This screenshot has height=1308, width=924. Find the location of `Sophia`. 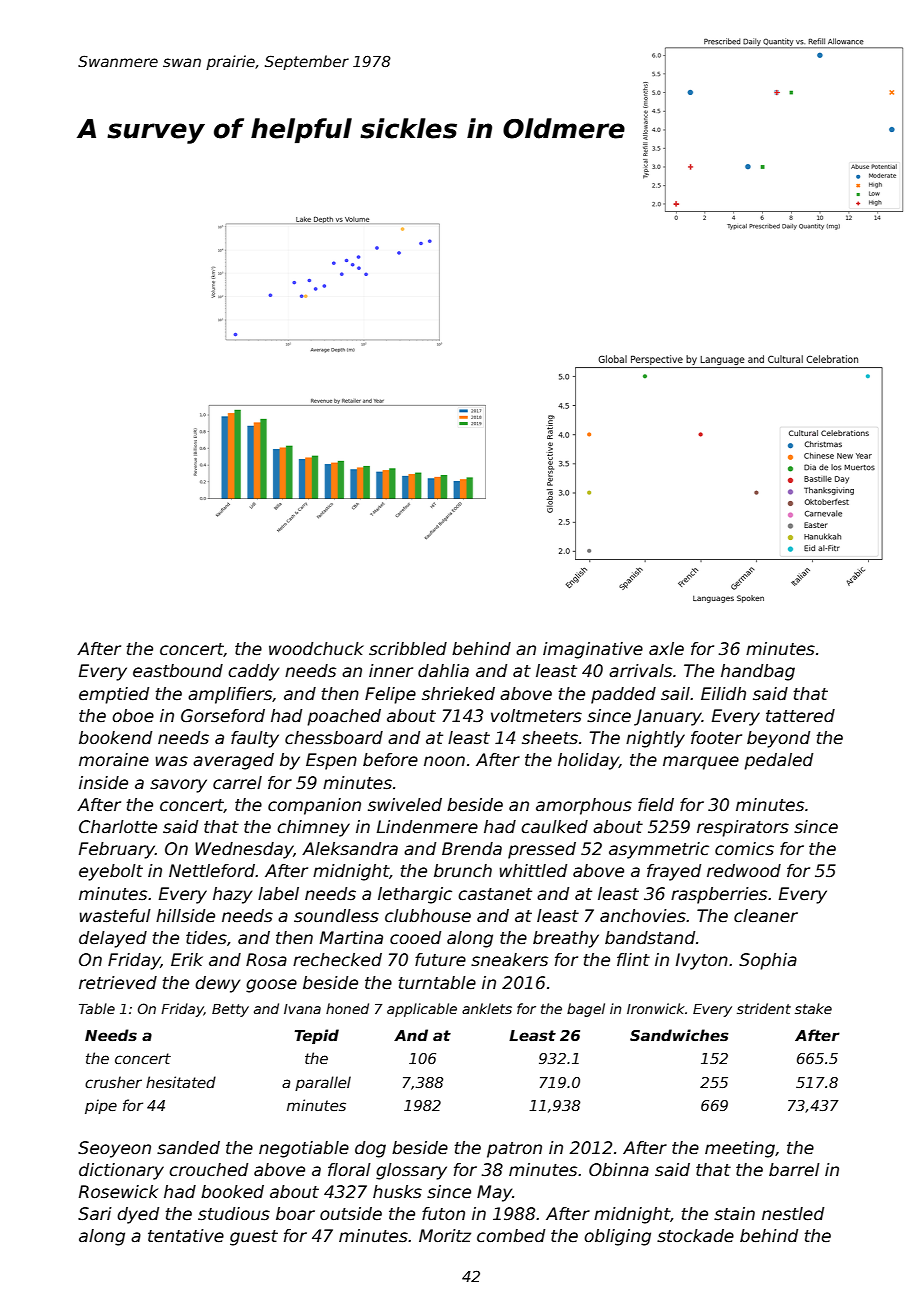

Sophia is located at coordinates (768, 961).
